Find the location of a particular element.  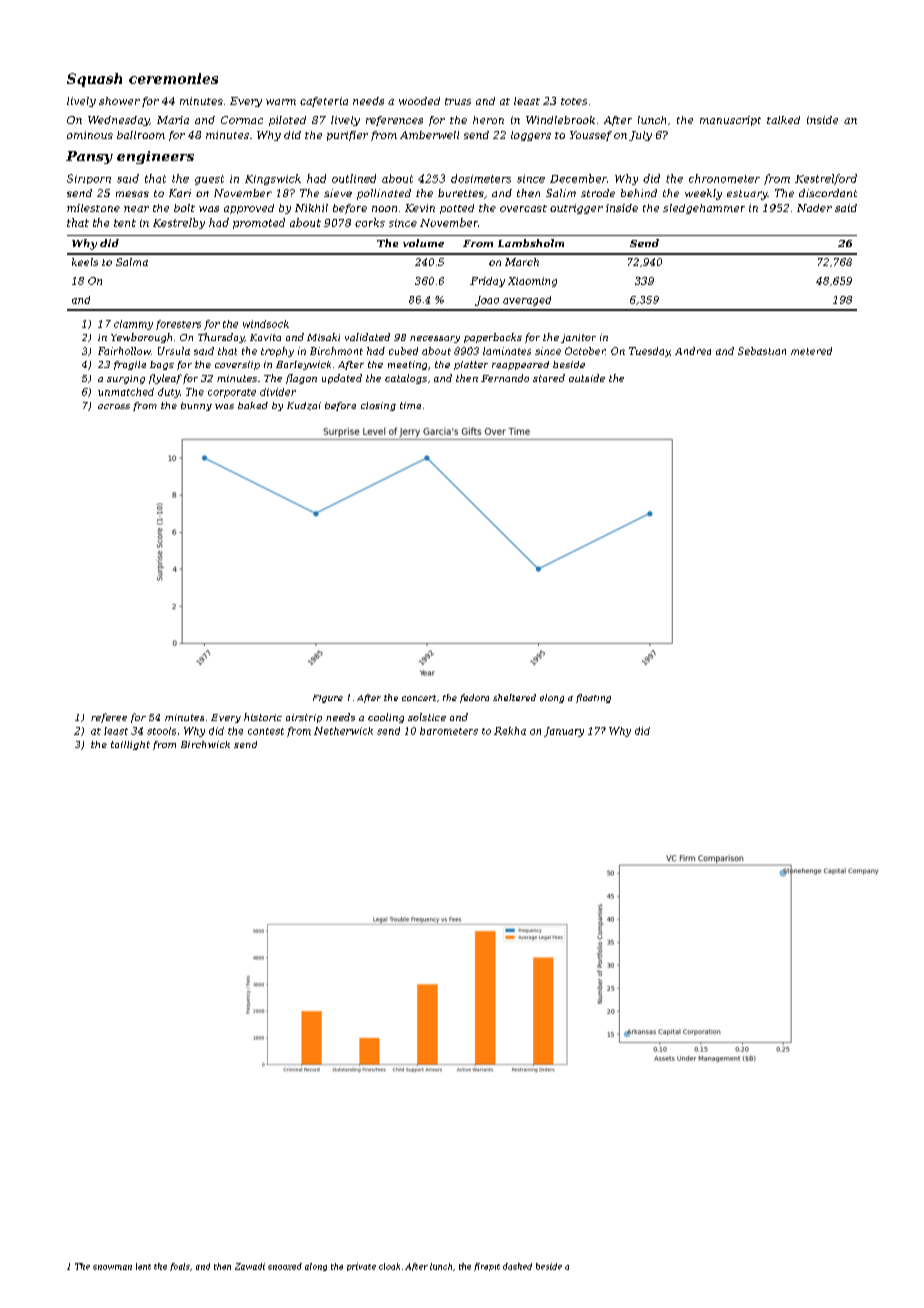

metered is located at coordinates (811, 351).
